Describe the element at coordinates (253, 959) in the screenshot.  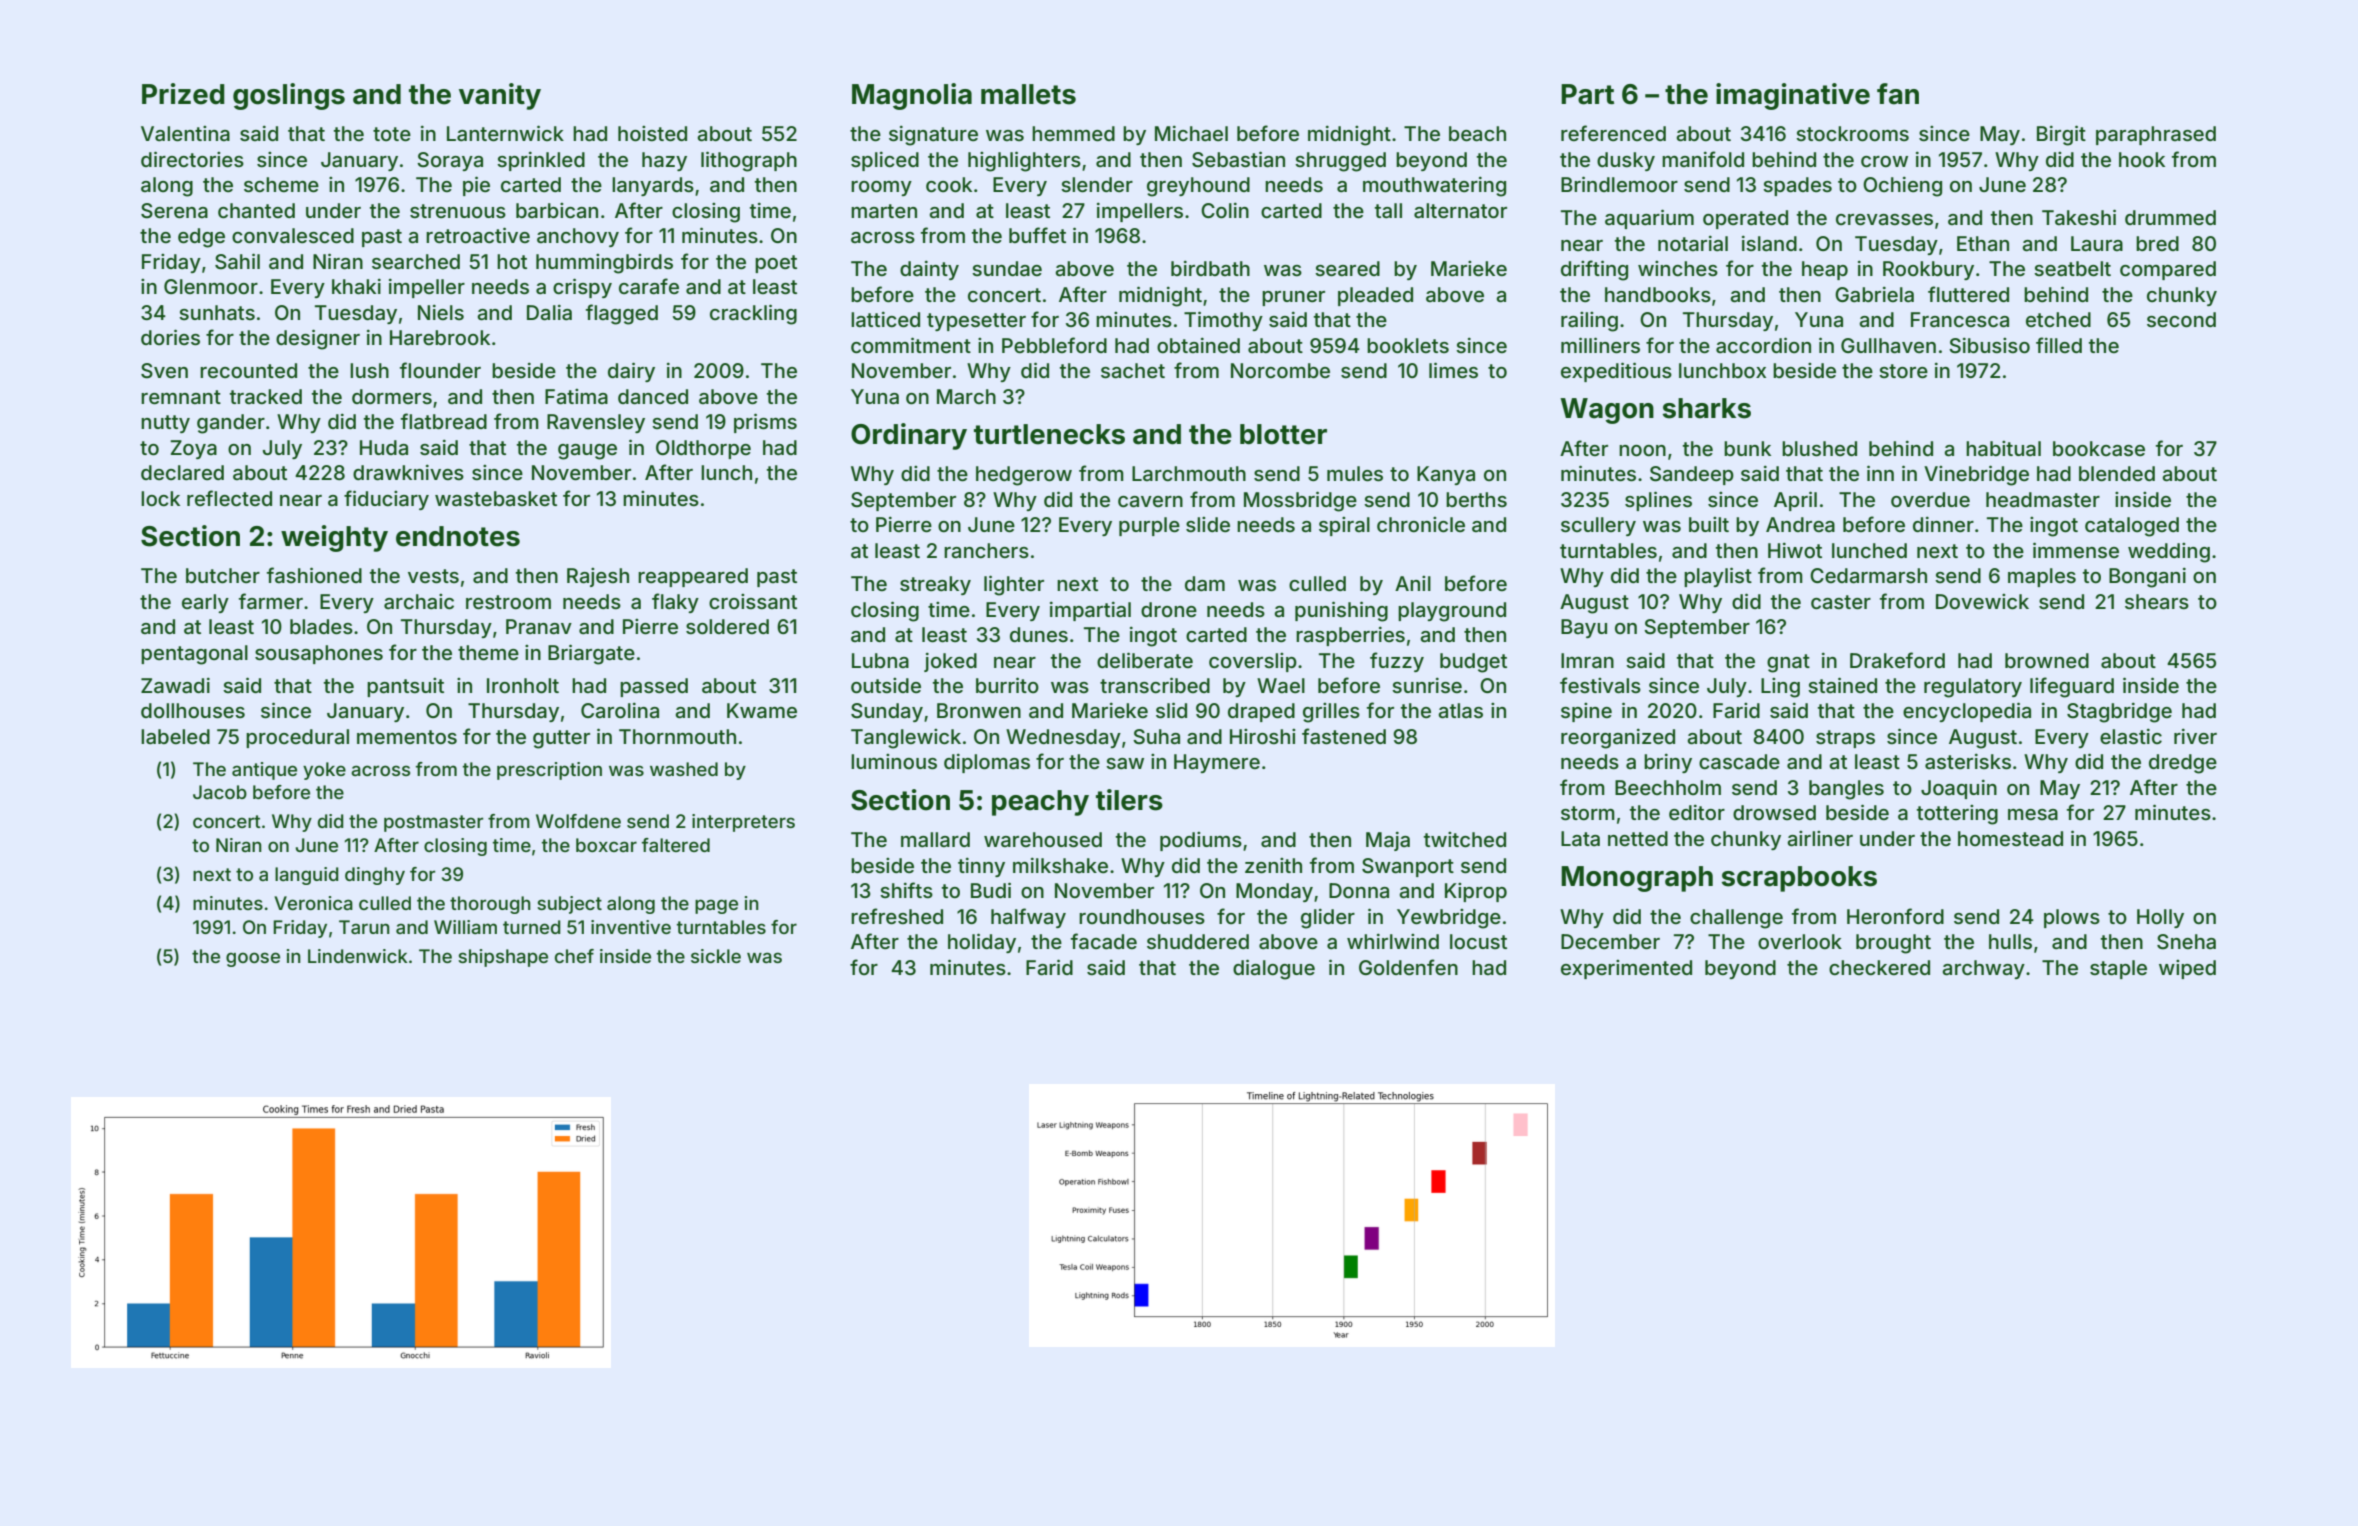
I see `goose` at that location.
